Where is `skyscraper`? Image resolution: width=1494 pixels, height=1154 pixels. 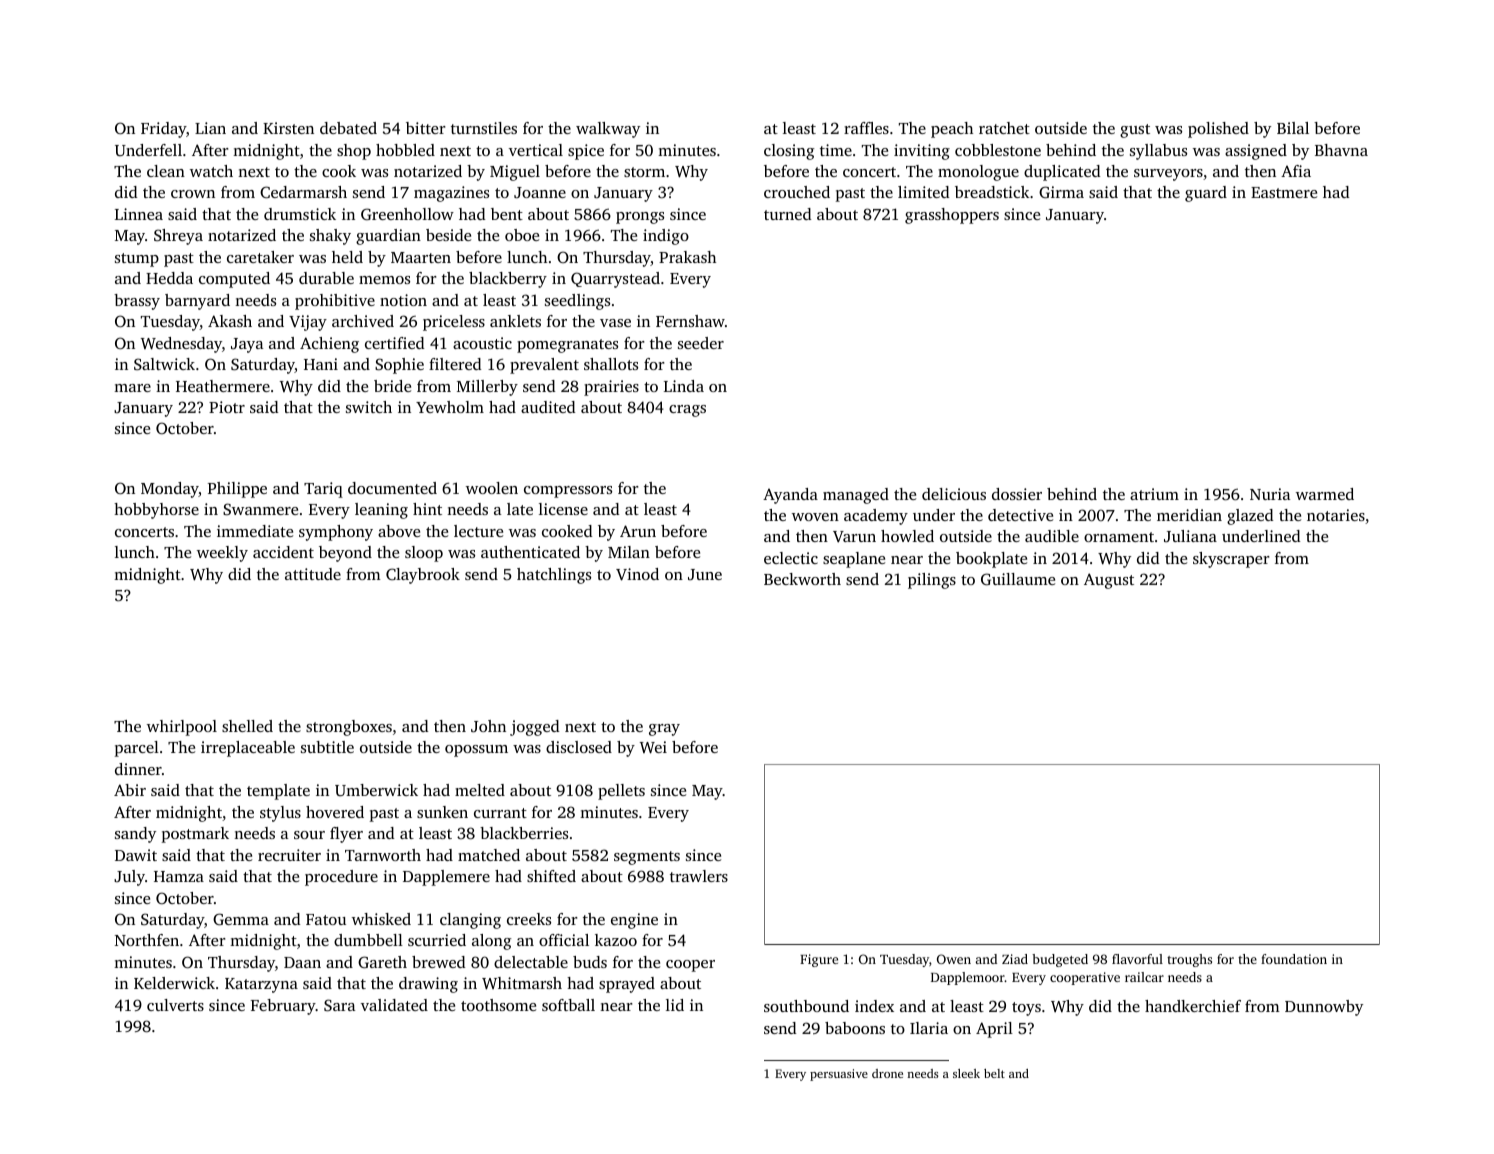
skyscraper is located at coordinates (1231, 560).
